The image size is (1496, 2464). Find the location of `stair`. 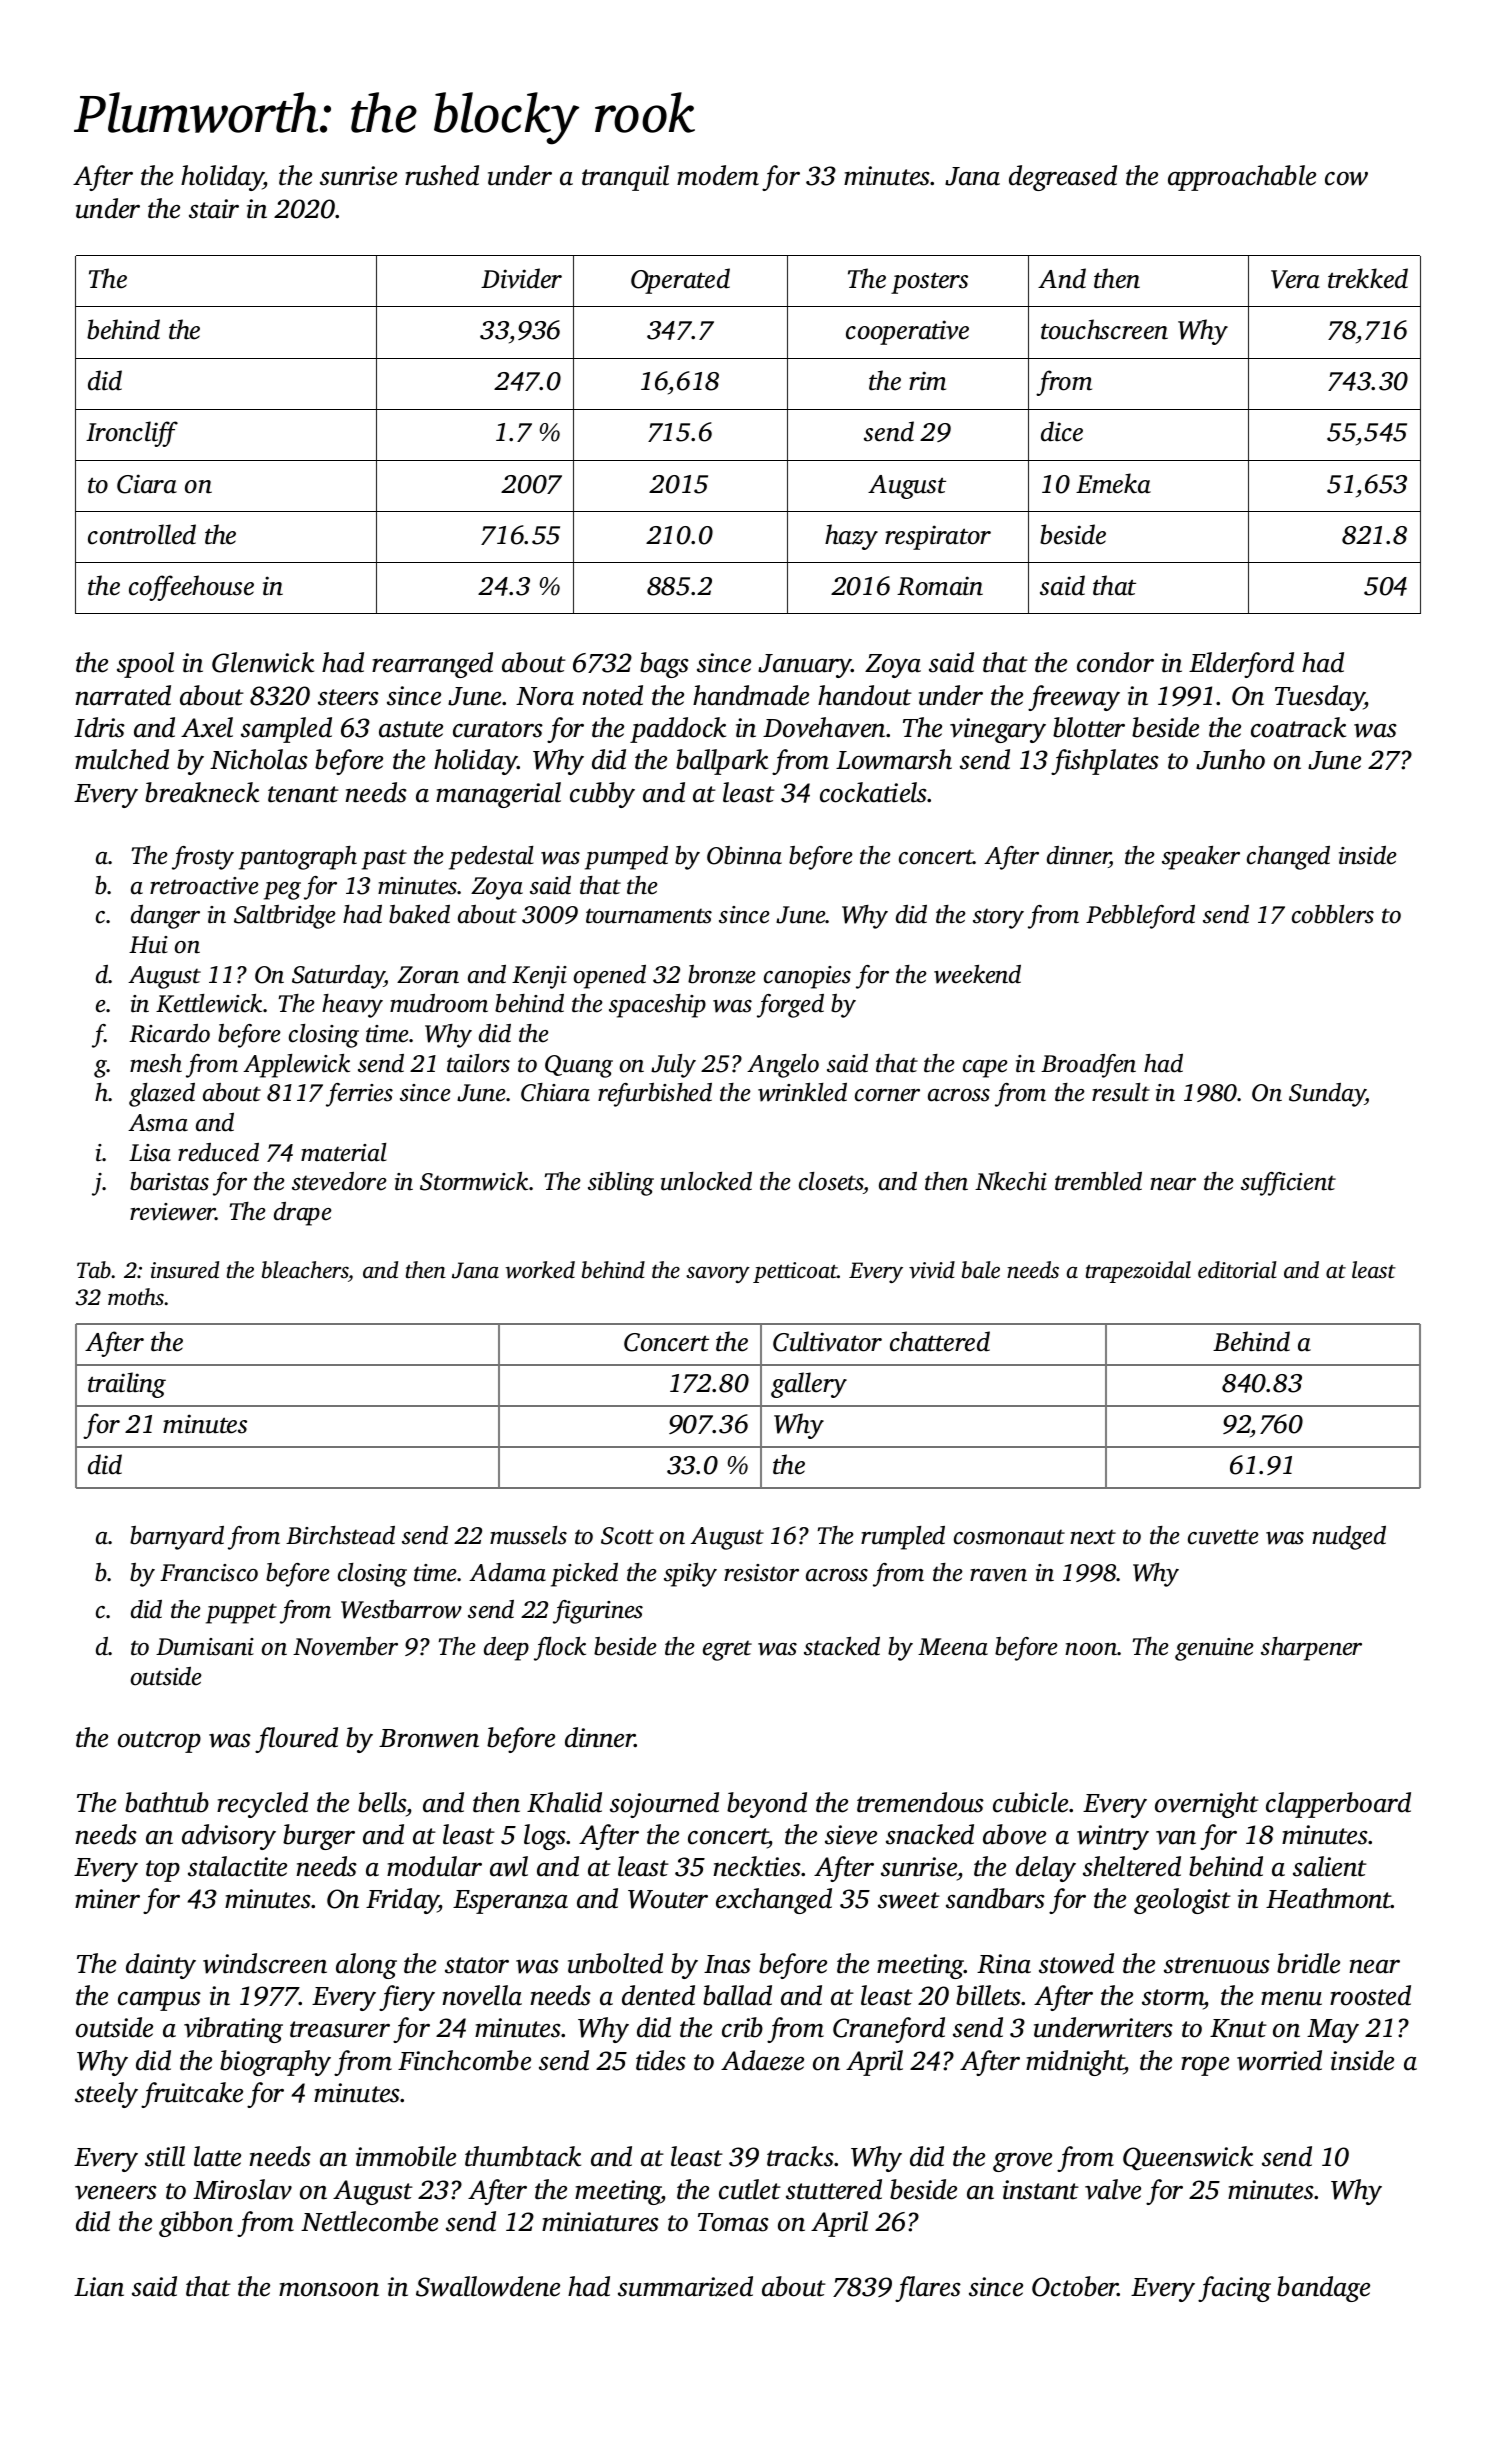

stair is located at coordinates (214, 209).
